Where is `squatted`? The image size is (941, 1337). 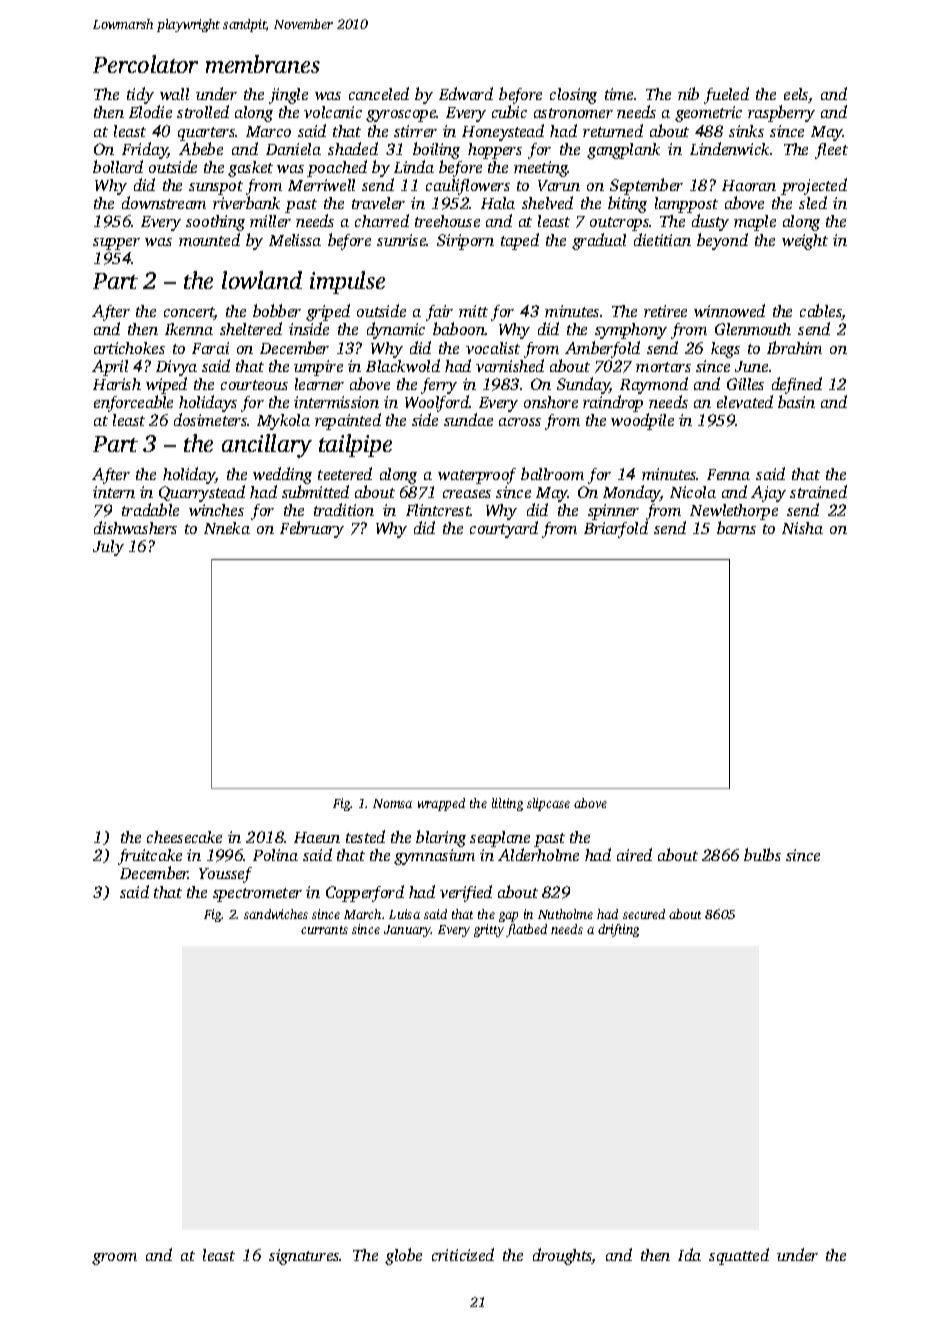 squatted is located at coordinates (739, 1256).
